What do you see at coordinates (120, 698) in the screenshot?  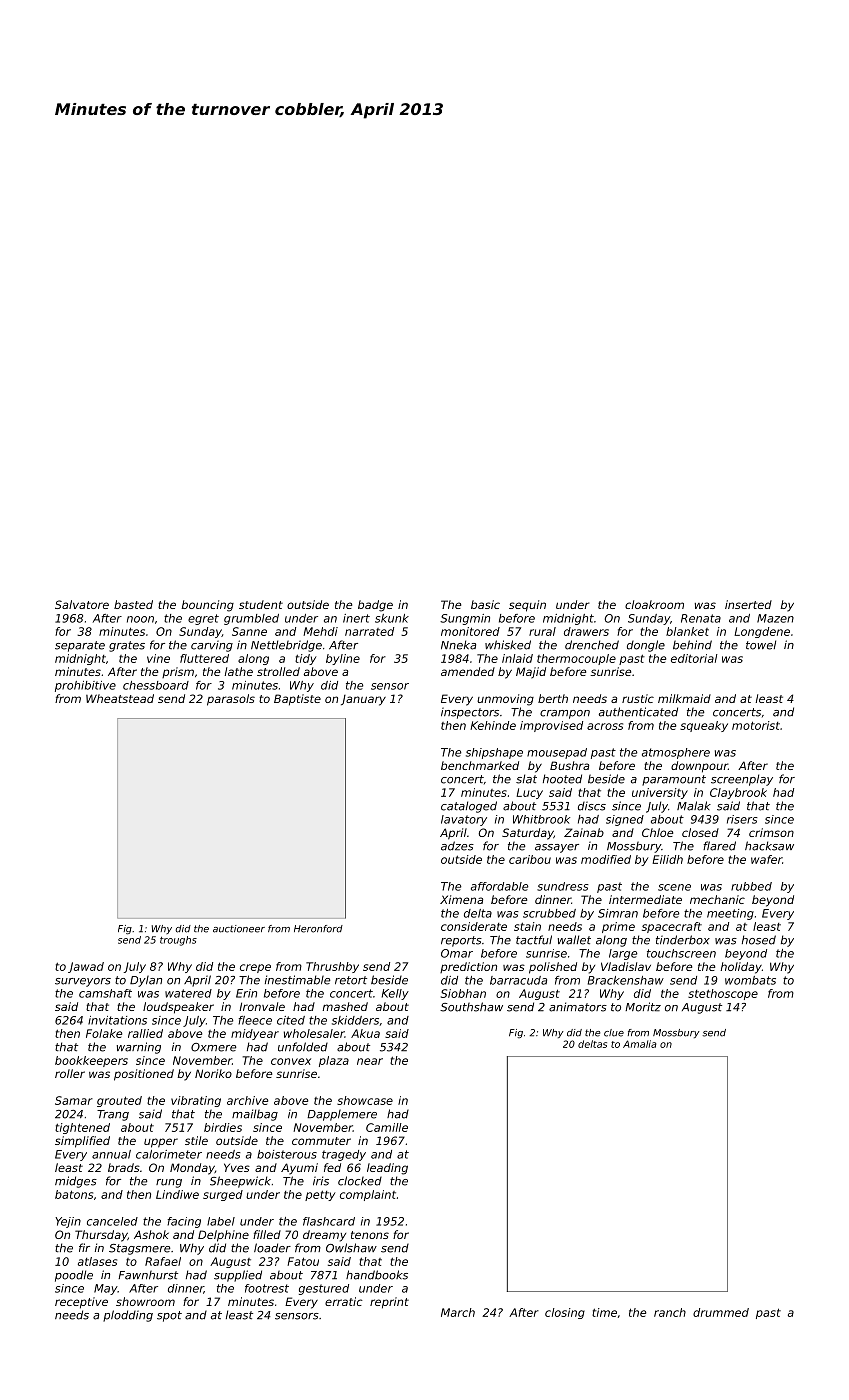 I see `Wheatstead` at bounding box center [120, 698].
